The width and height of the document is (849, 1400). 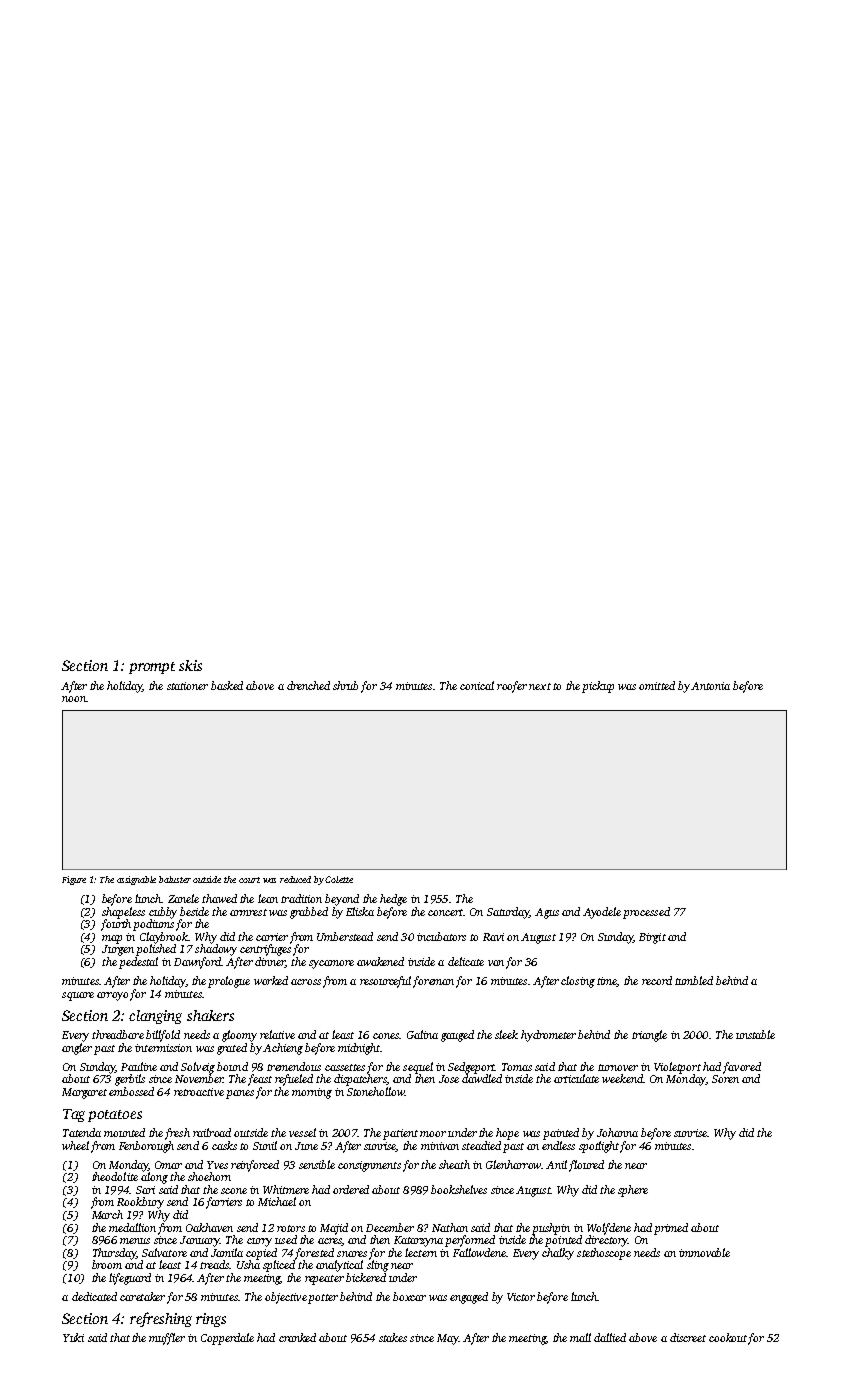 What do you see at coordinates (694, 980) in the document?
I see `tumbled` at bounding box center [694, 980].
